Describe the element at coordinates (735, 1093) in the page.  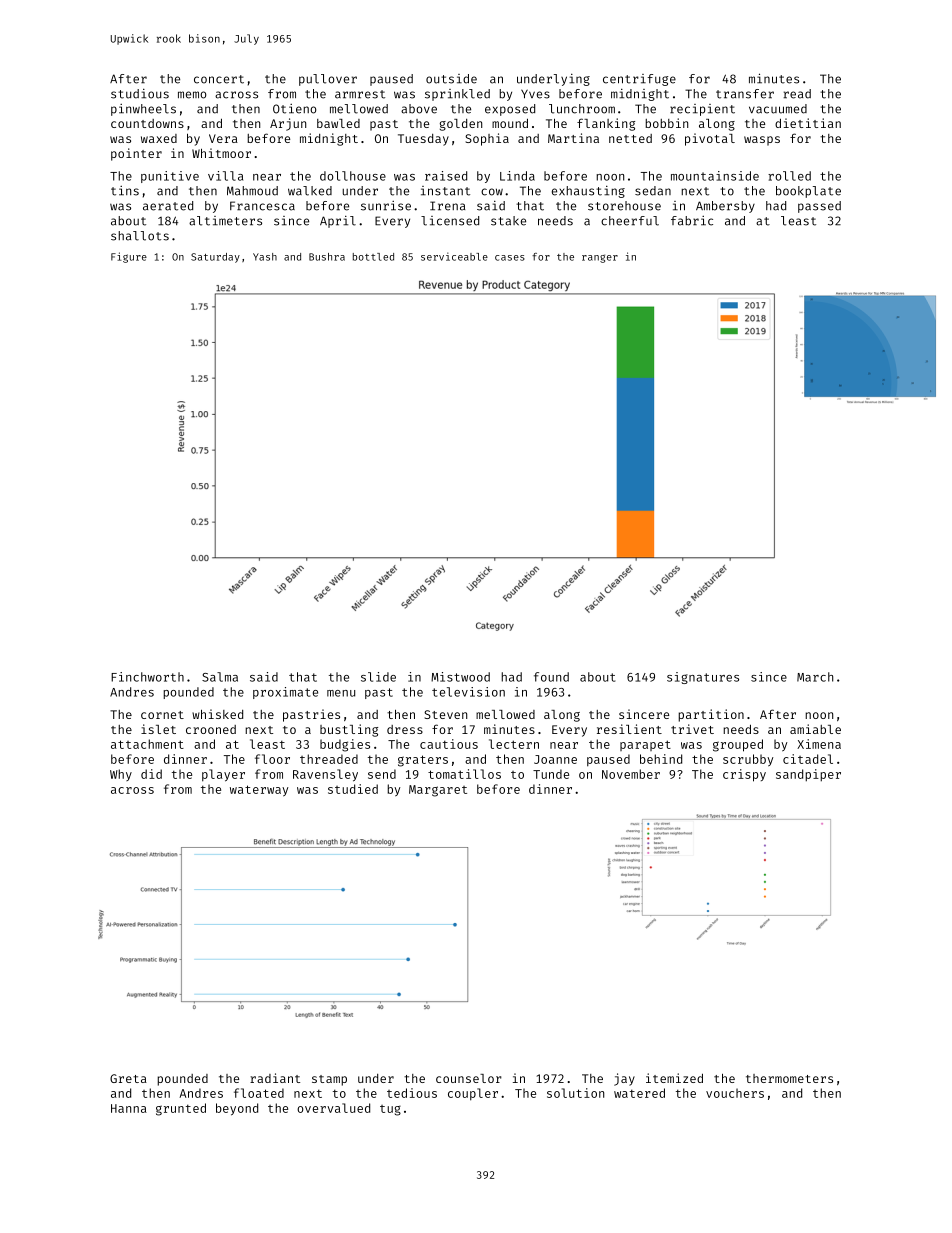
I see `vouchers` at that location.
